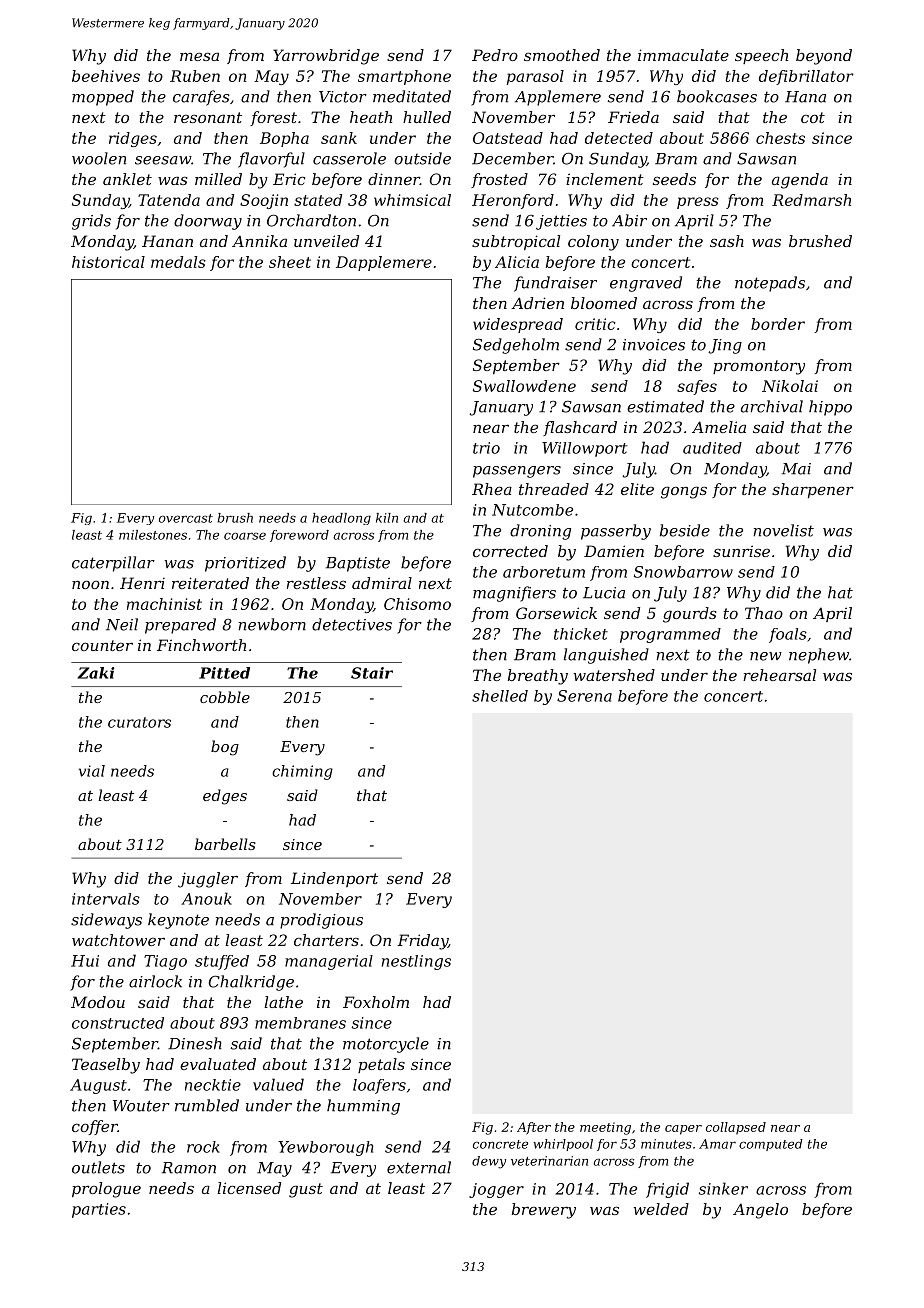  Describe the element at coordinates (139, 722) in the document. I see `curators` at that location.
